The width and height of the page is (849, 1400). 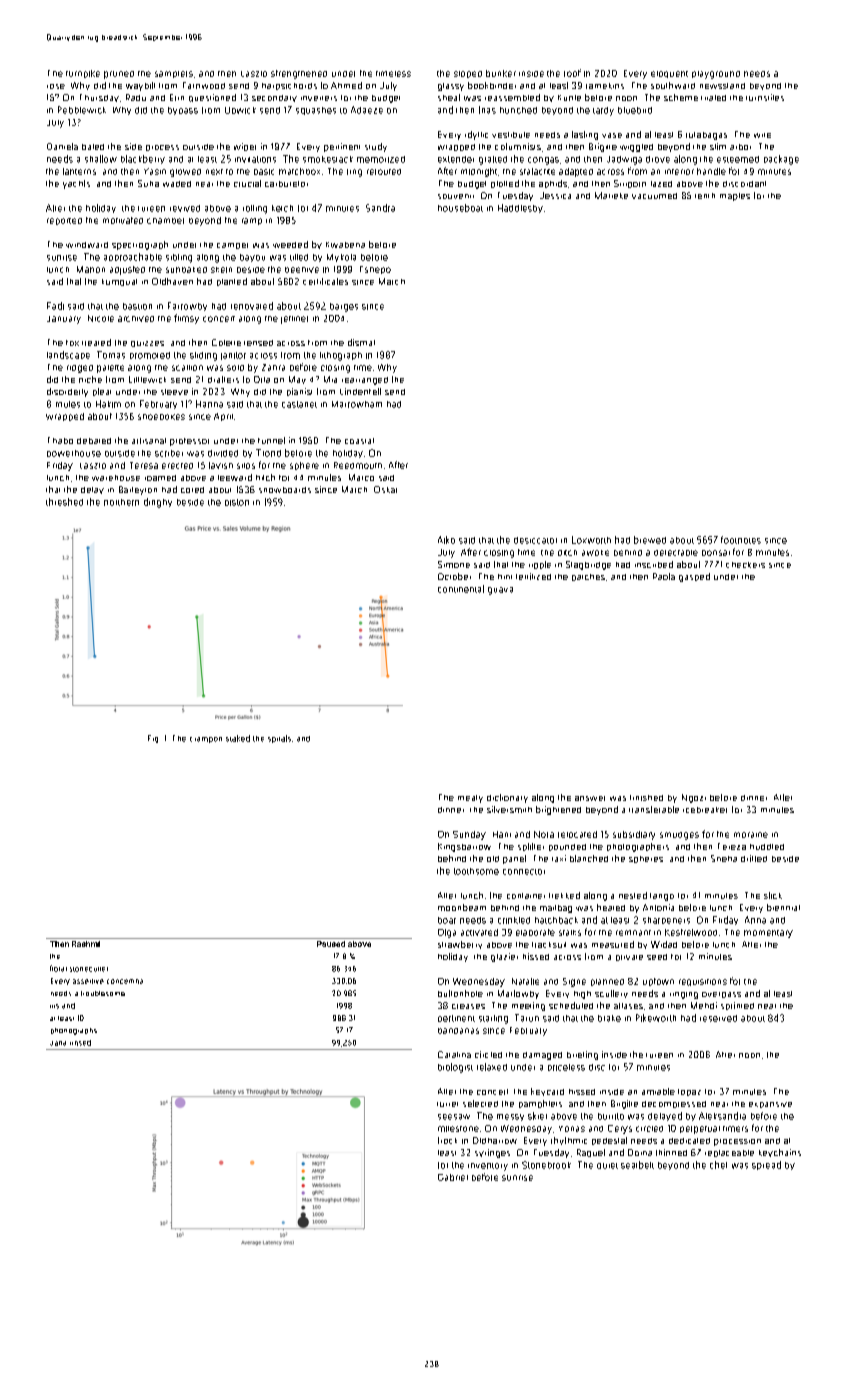 I want to click on footnotes, so click(x=741, y=540).
